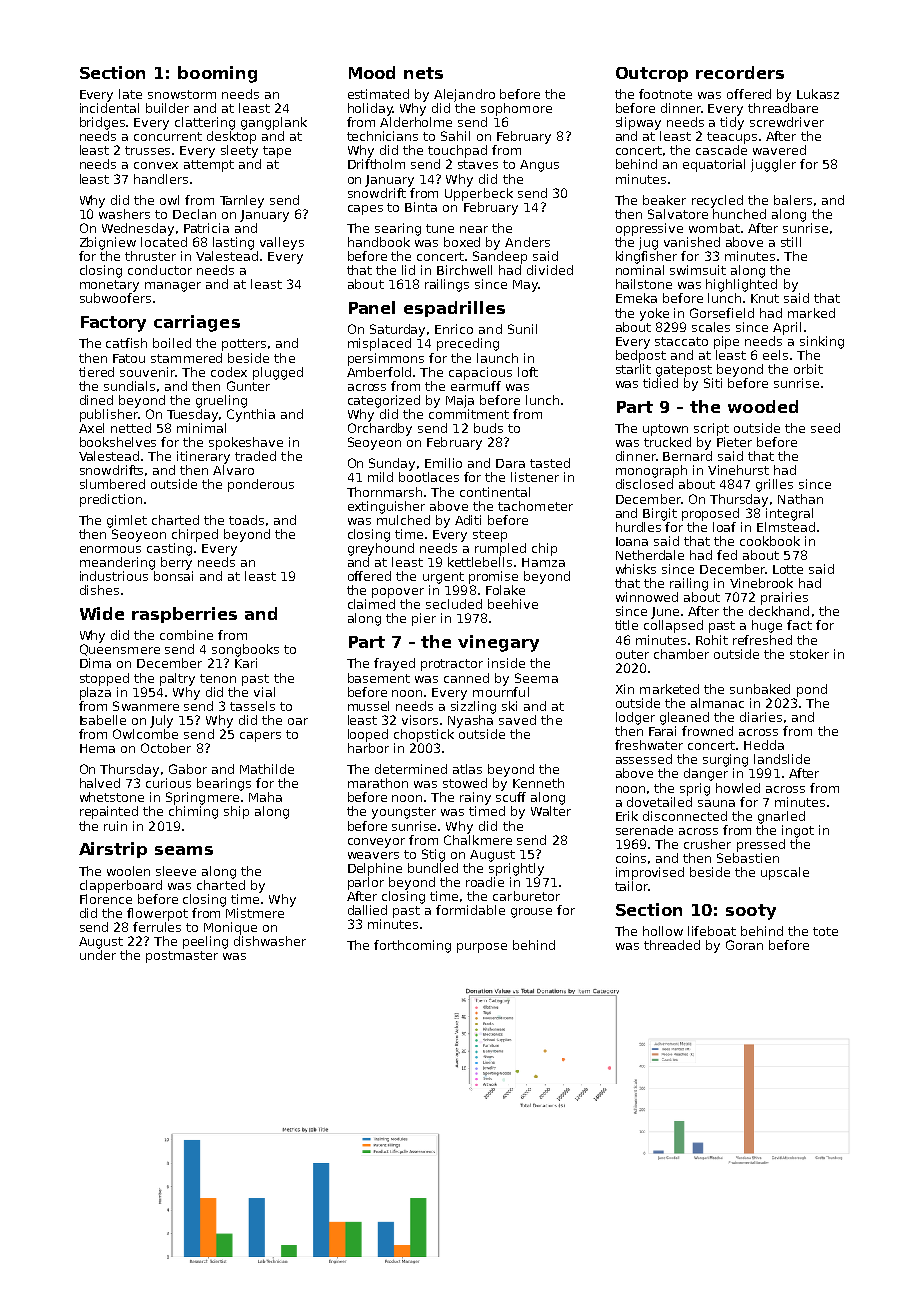 This screenshot has width=924, height=1308. What do you see at coordinates (98, 955) in the screenshot?
I see `under` at bounding box center [98, 955].
